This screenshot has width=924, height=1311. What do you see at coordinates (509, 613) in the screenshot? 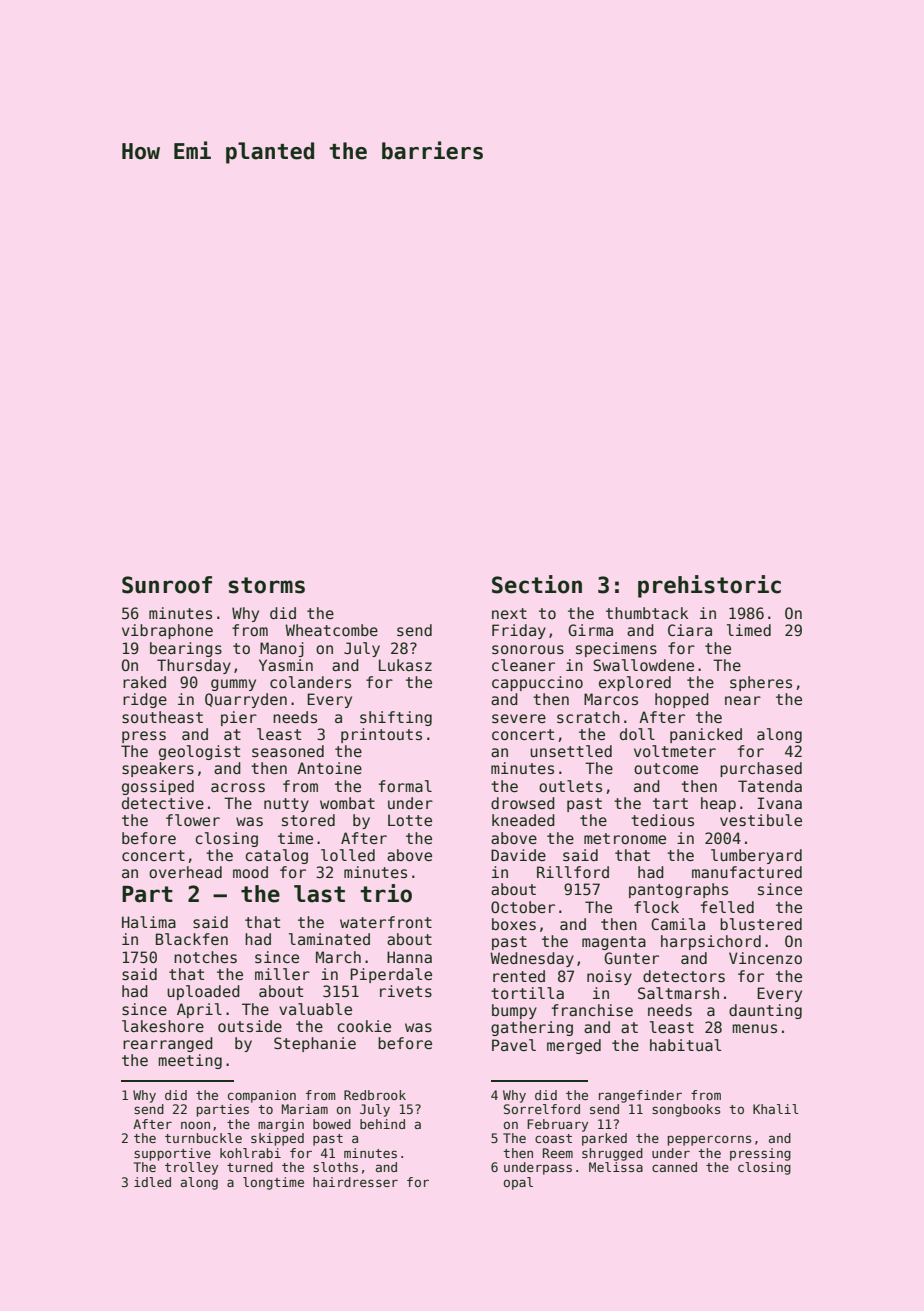
I see `next` at bounding box center [509, 613].
